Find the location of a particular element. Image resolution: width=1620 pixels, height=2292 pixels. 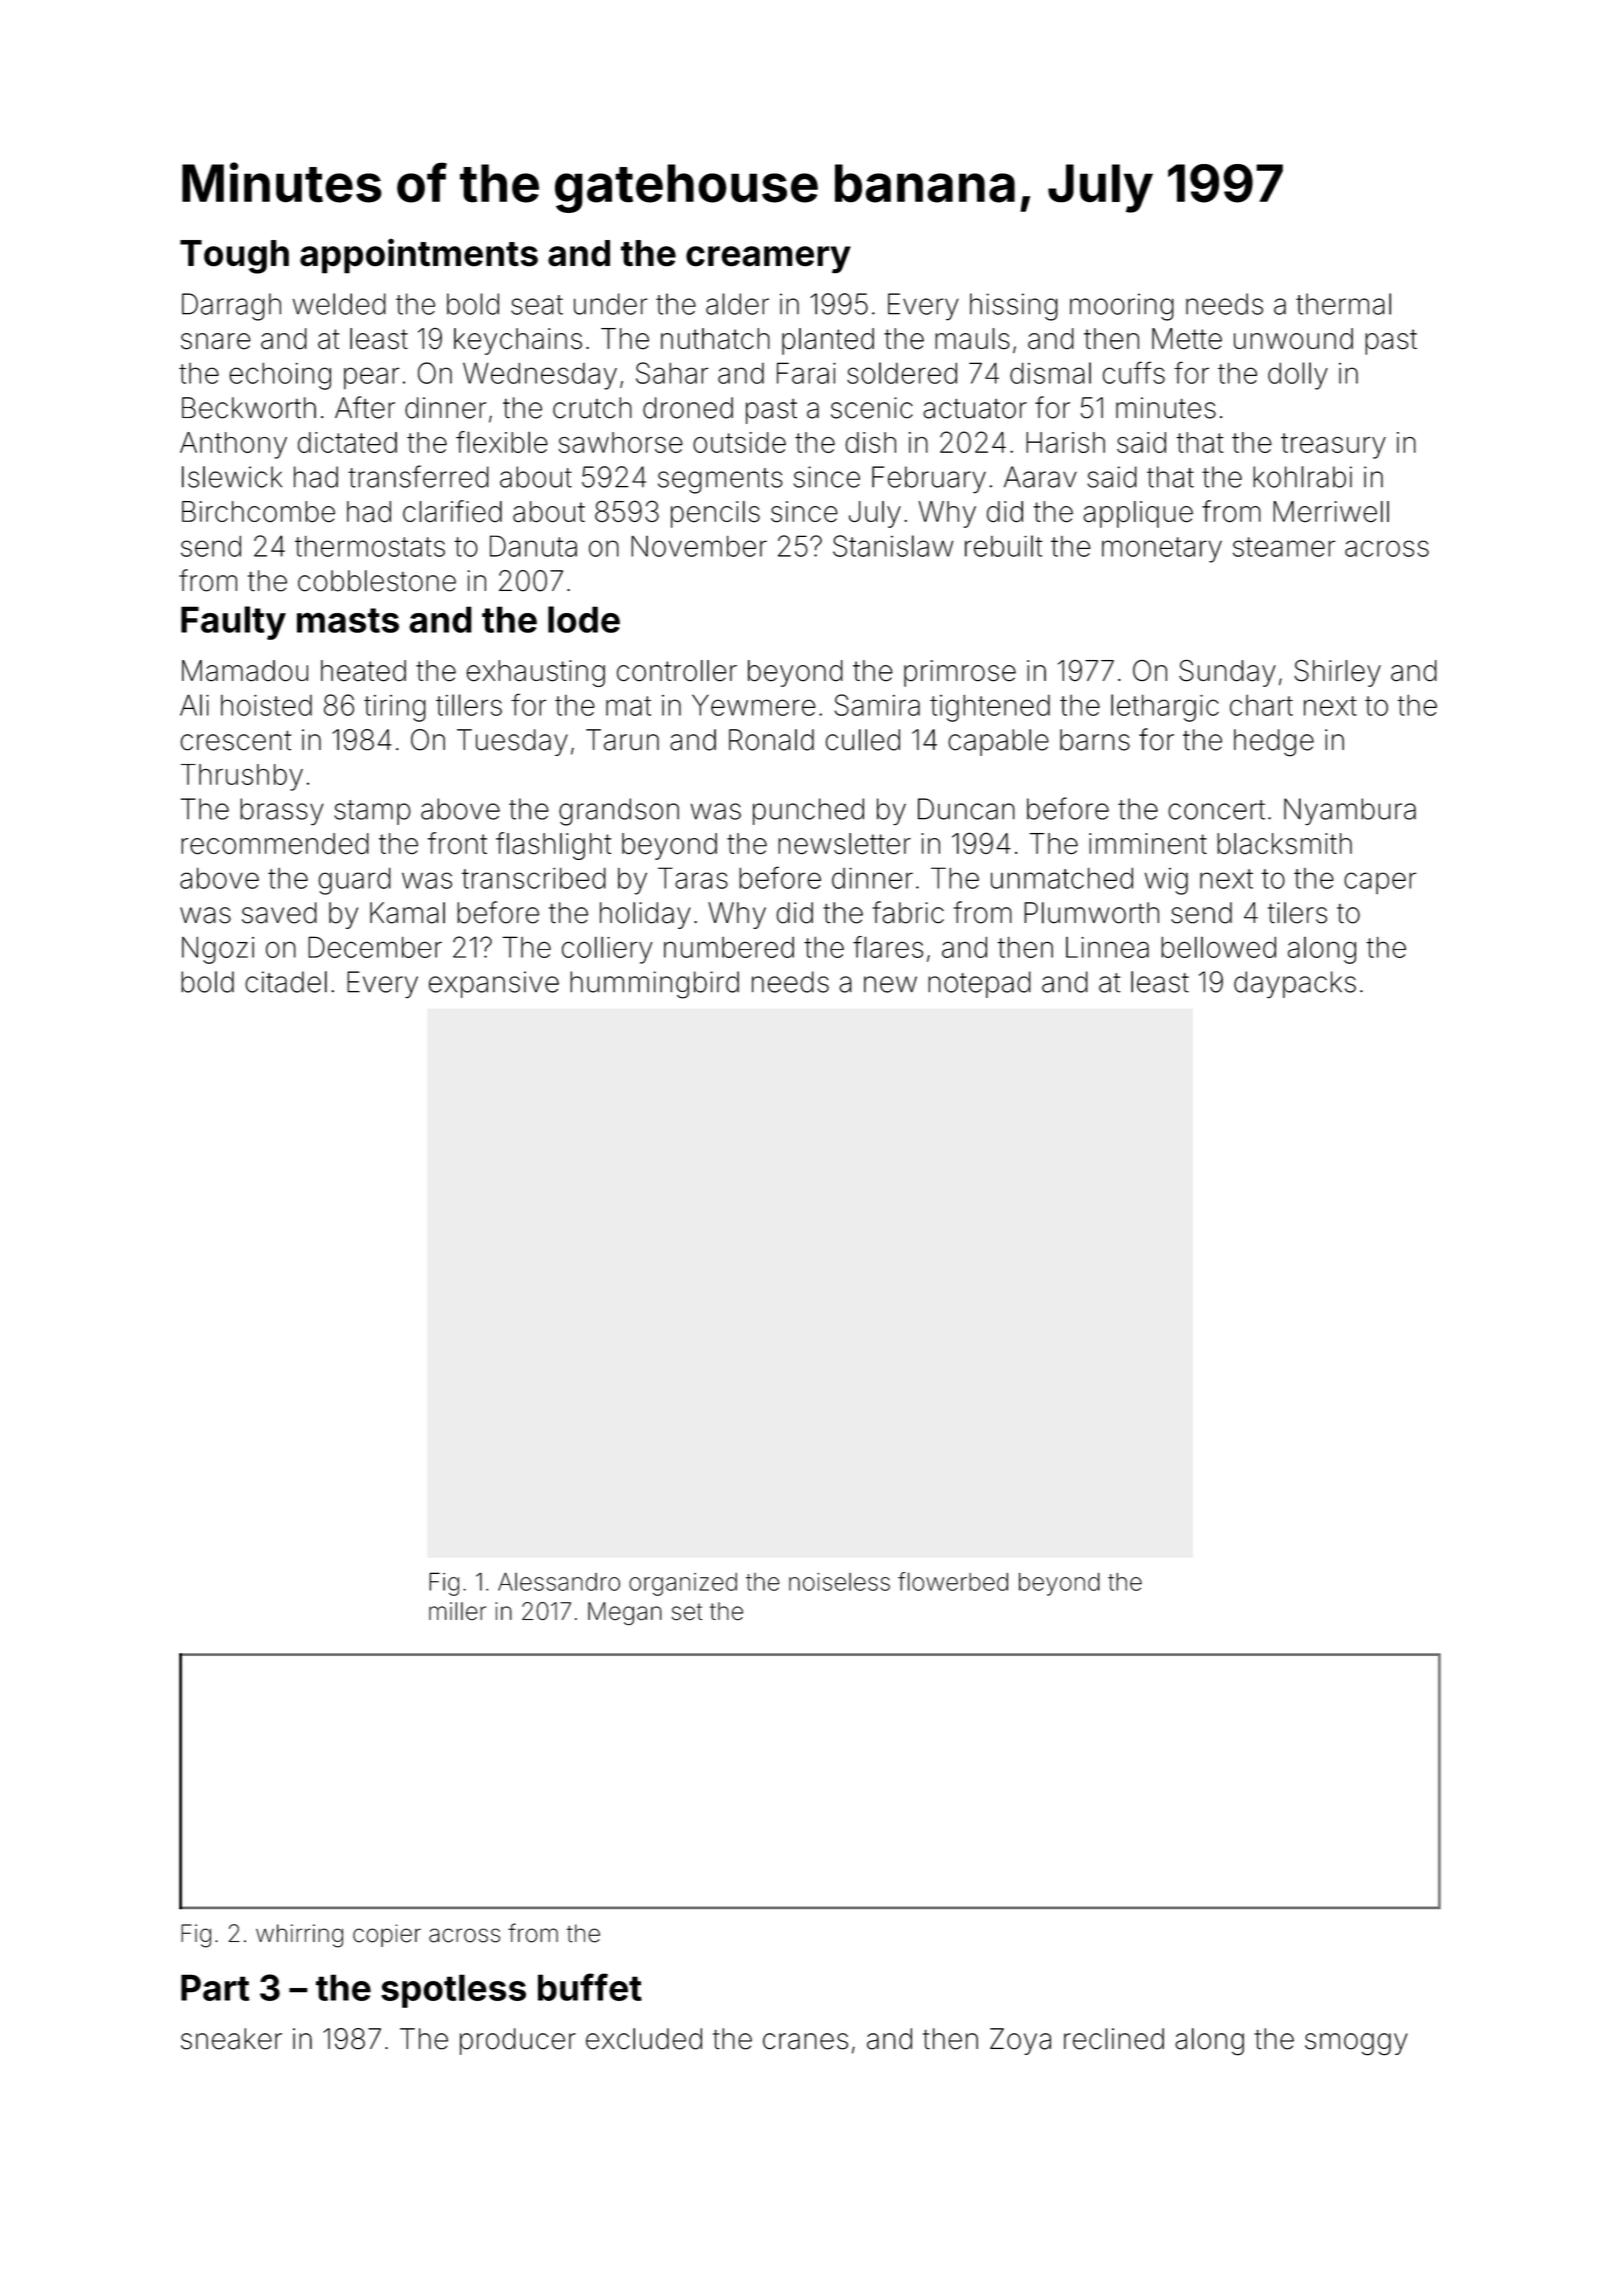

crutch is located at coordinates (592, 408).
